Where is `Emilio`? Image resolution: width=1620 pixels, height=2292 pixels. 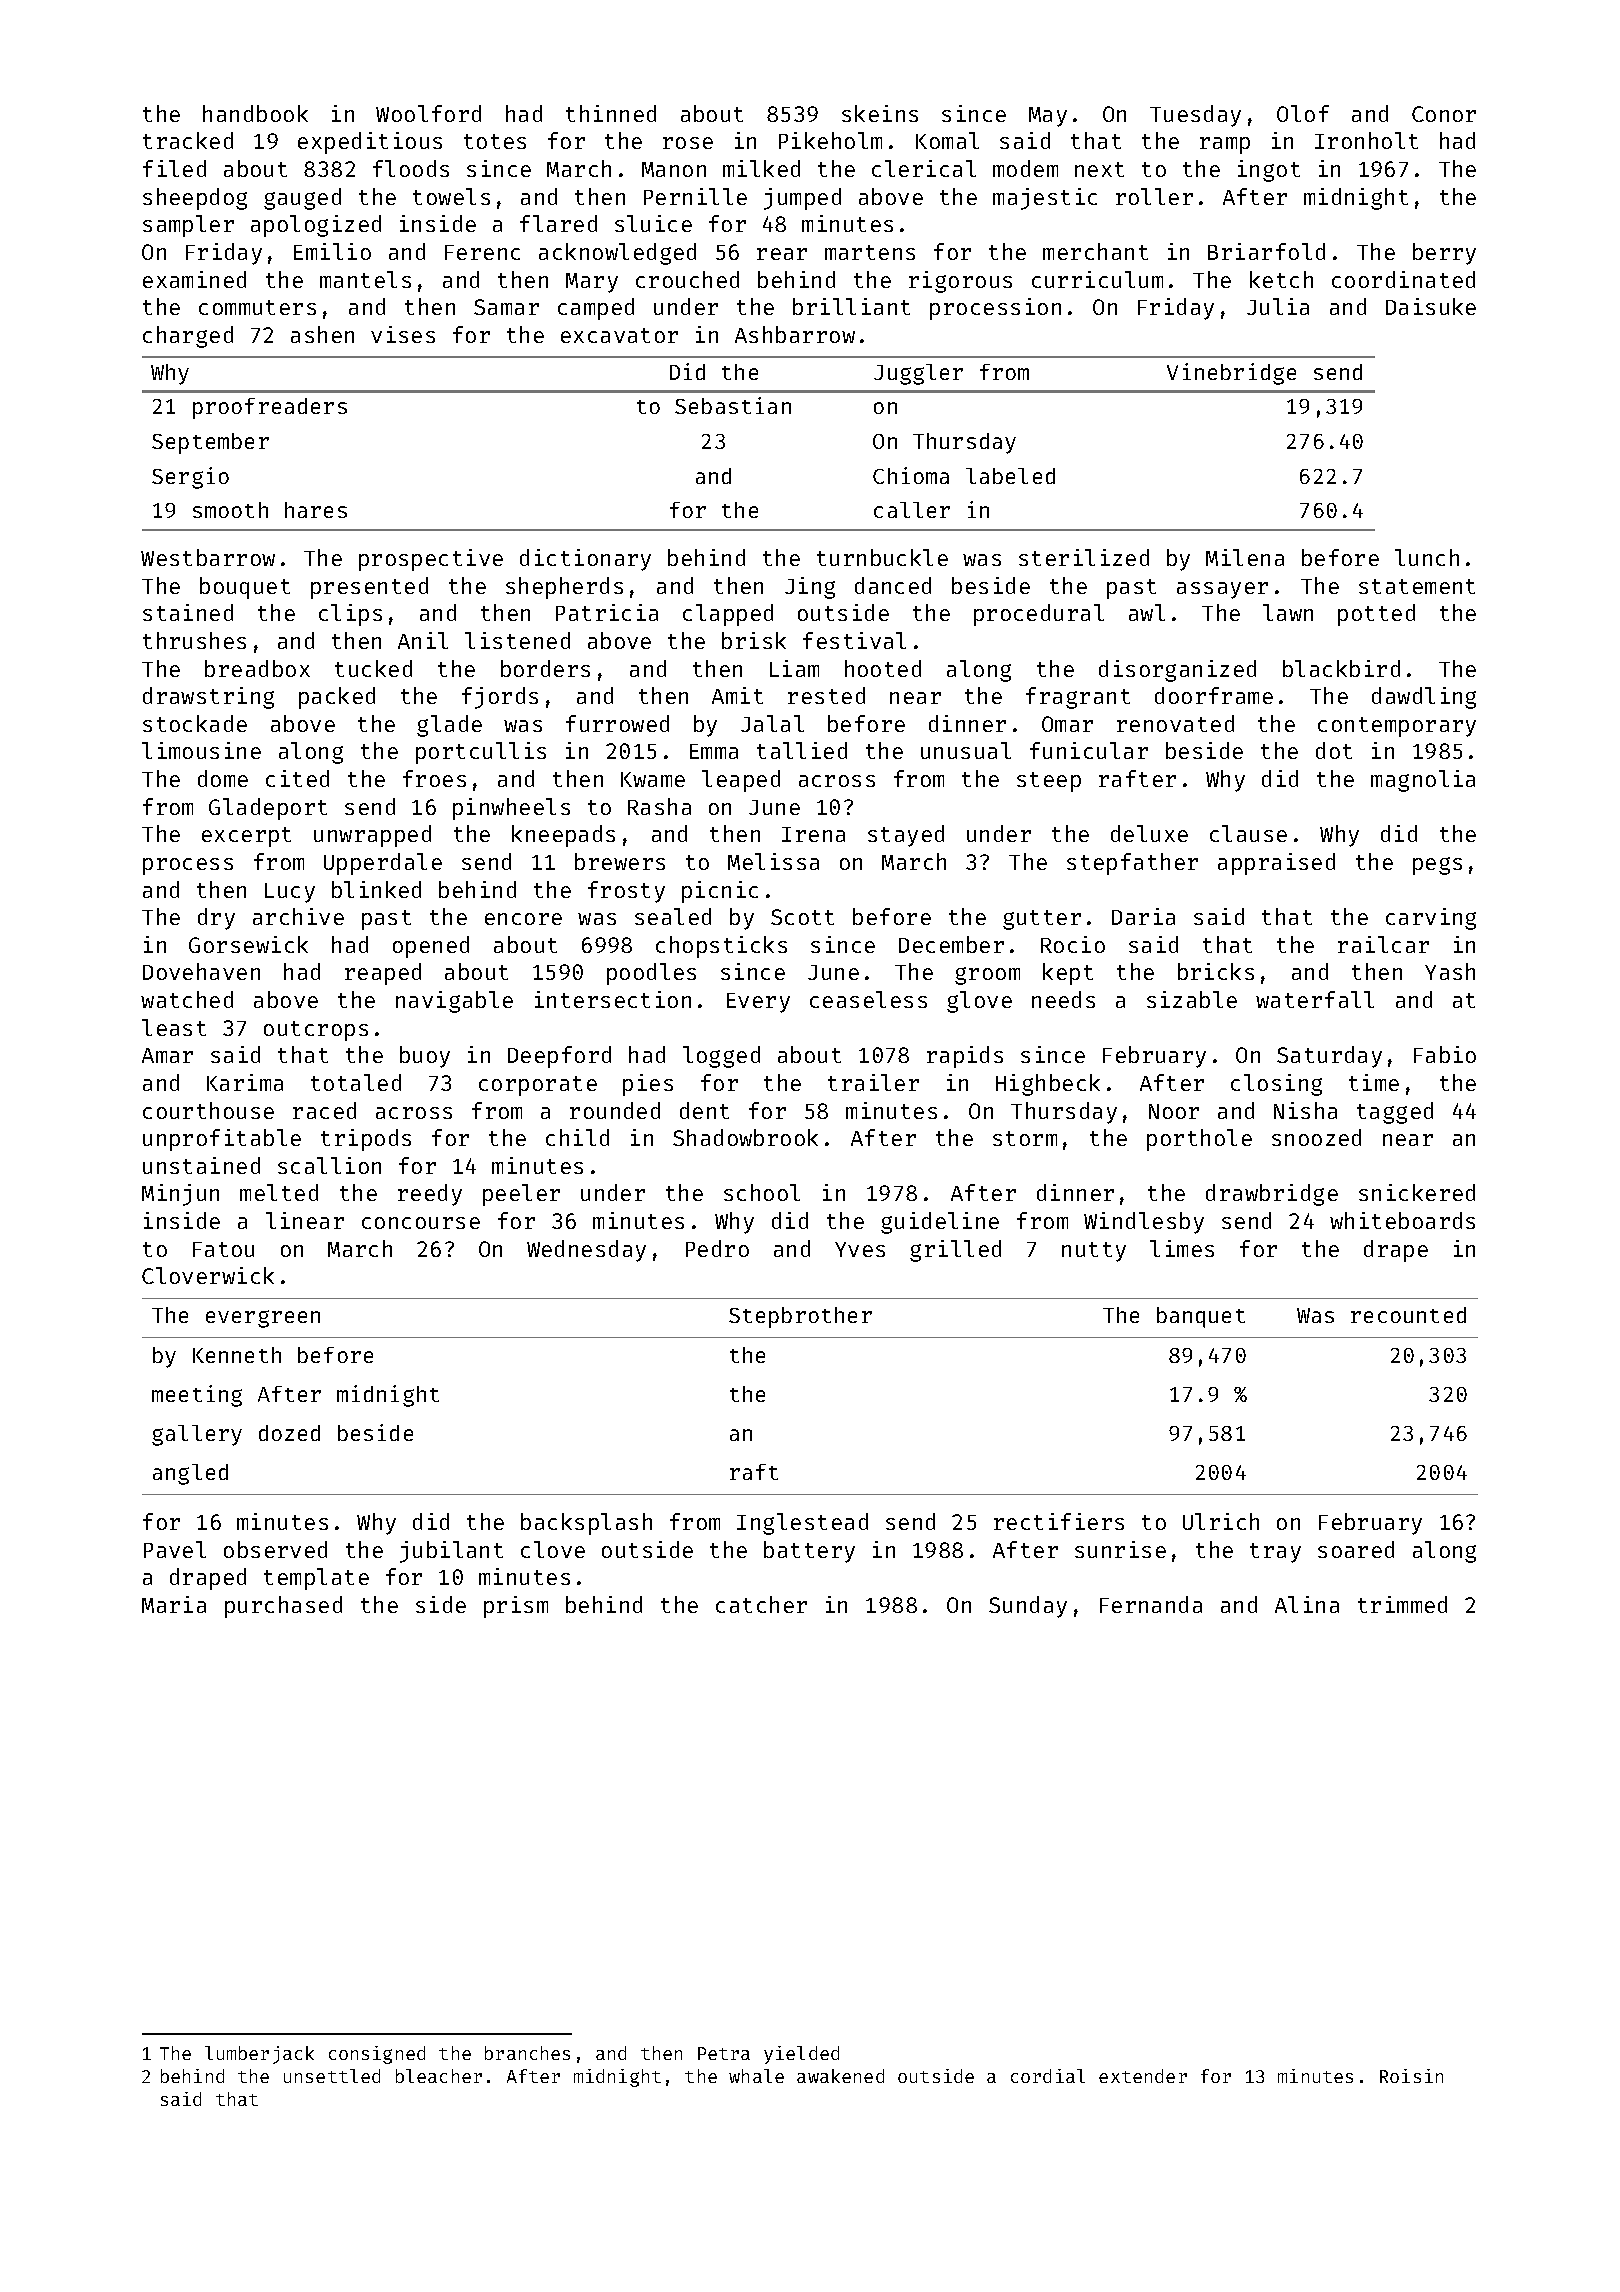 Emilio is located at coordinates (332, 251).
